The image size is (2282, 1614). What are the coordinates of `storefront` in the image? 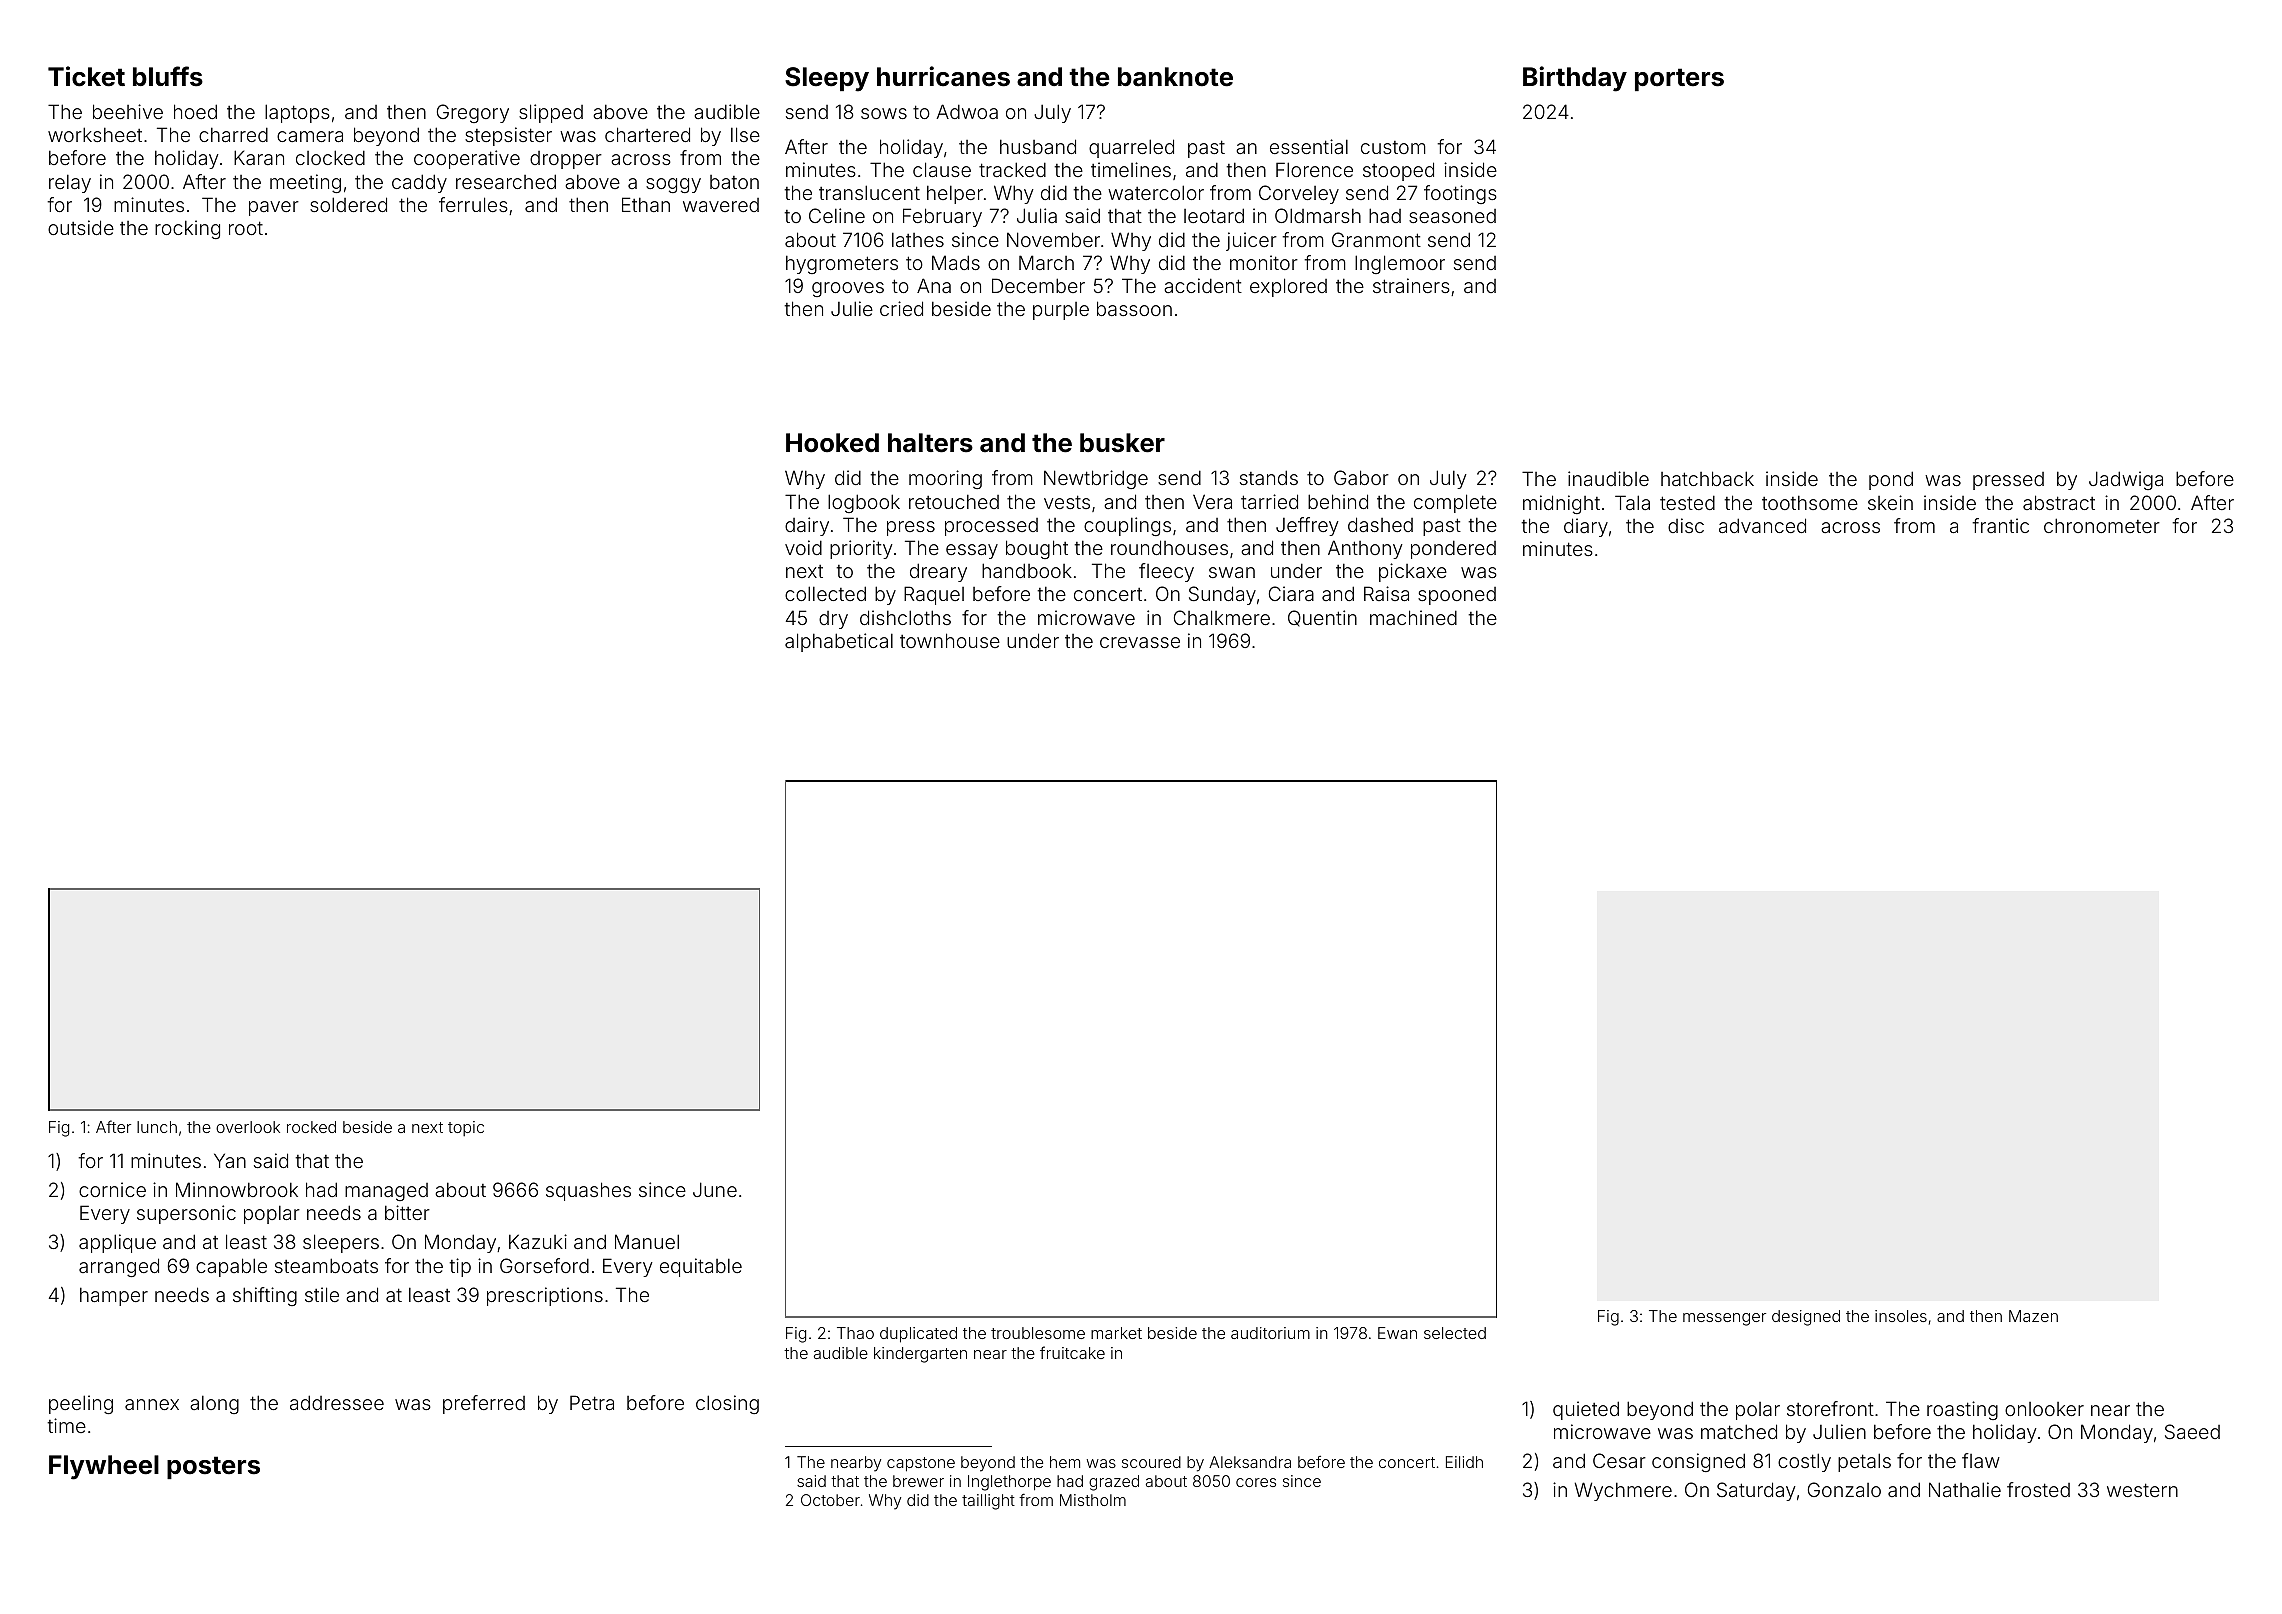 It's located at (1830, 1408).
